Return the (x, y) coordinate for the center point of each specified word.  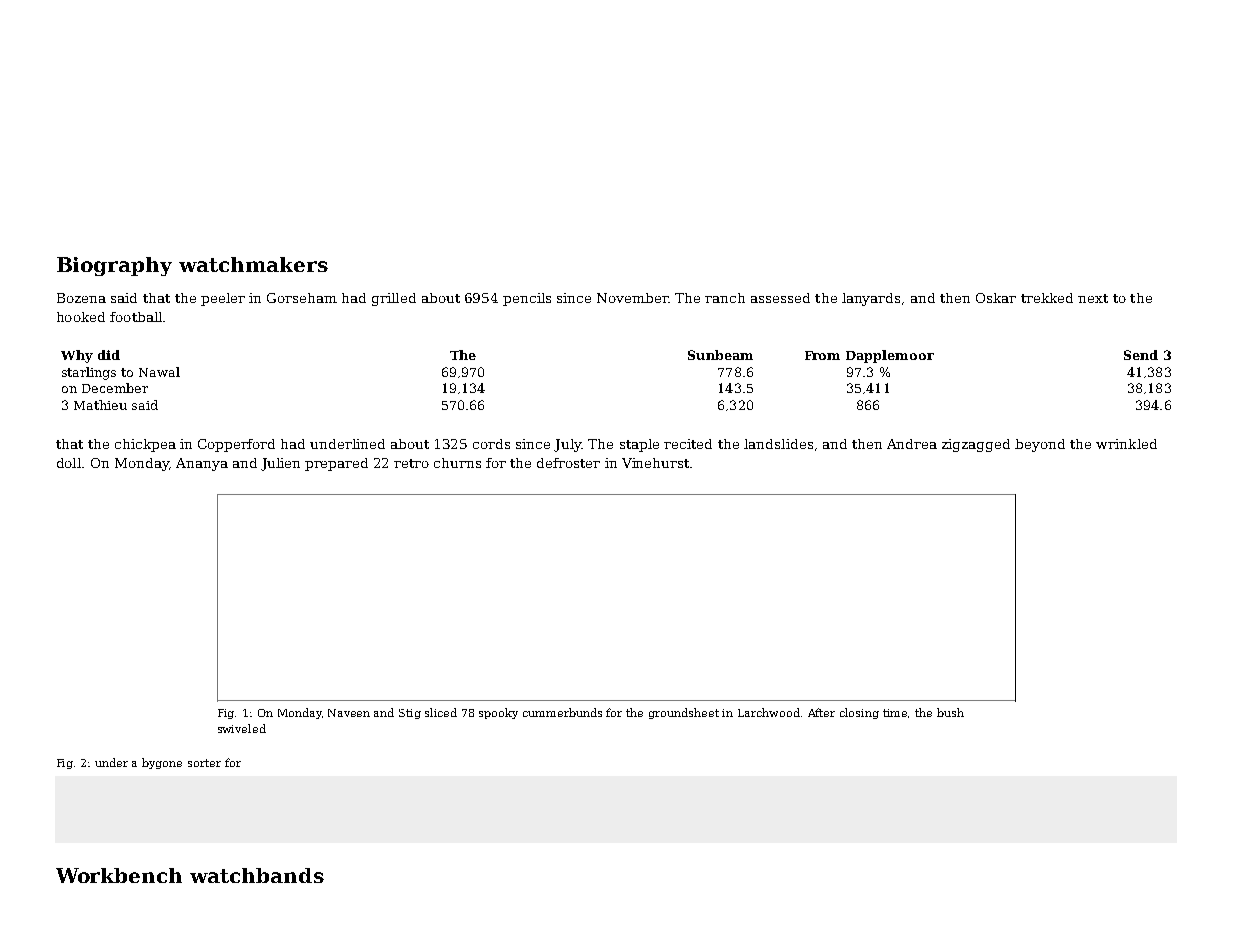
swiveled (242, 728)
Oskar (996, 298)
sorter (204, 763)
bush (950, 712)
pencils (527, 299)
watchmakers (253, 264)
